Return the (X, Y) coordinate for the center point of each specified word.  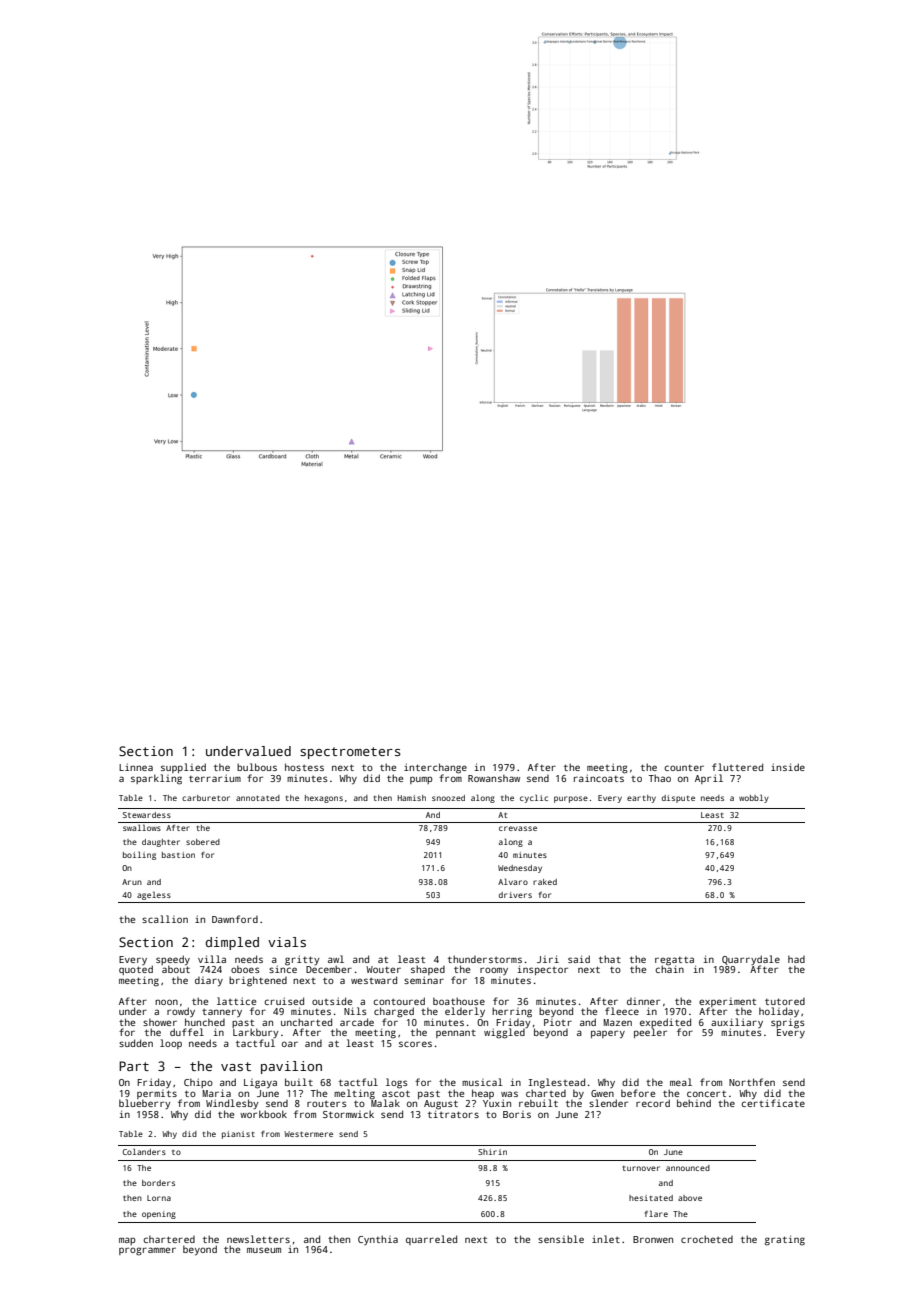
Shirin (492, 1152)
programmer (147, 1251)
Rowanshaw (494, 778)
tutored (785, 1001)
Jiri (548, 959)
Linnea (136, 767)
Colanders (144, 1152)
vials (287, 942)
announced (688, 1168)
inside (788, 767)
